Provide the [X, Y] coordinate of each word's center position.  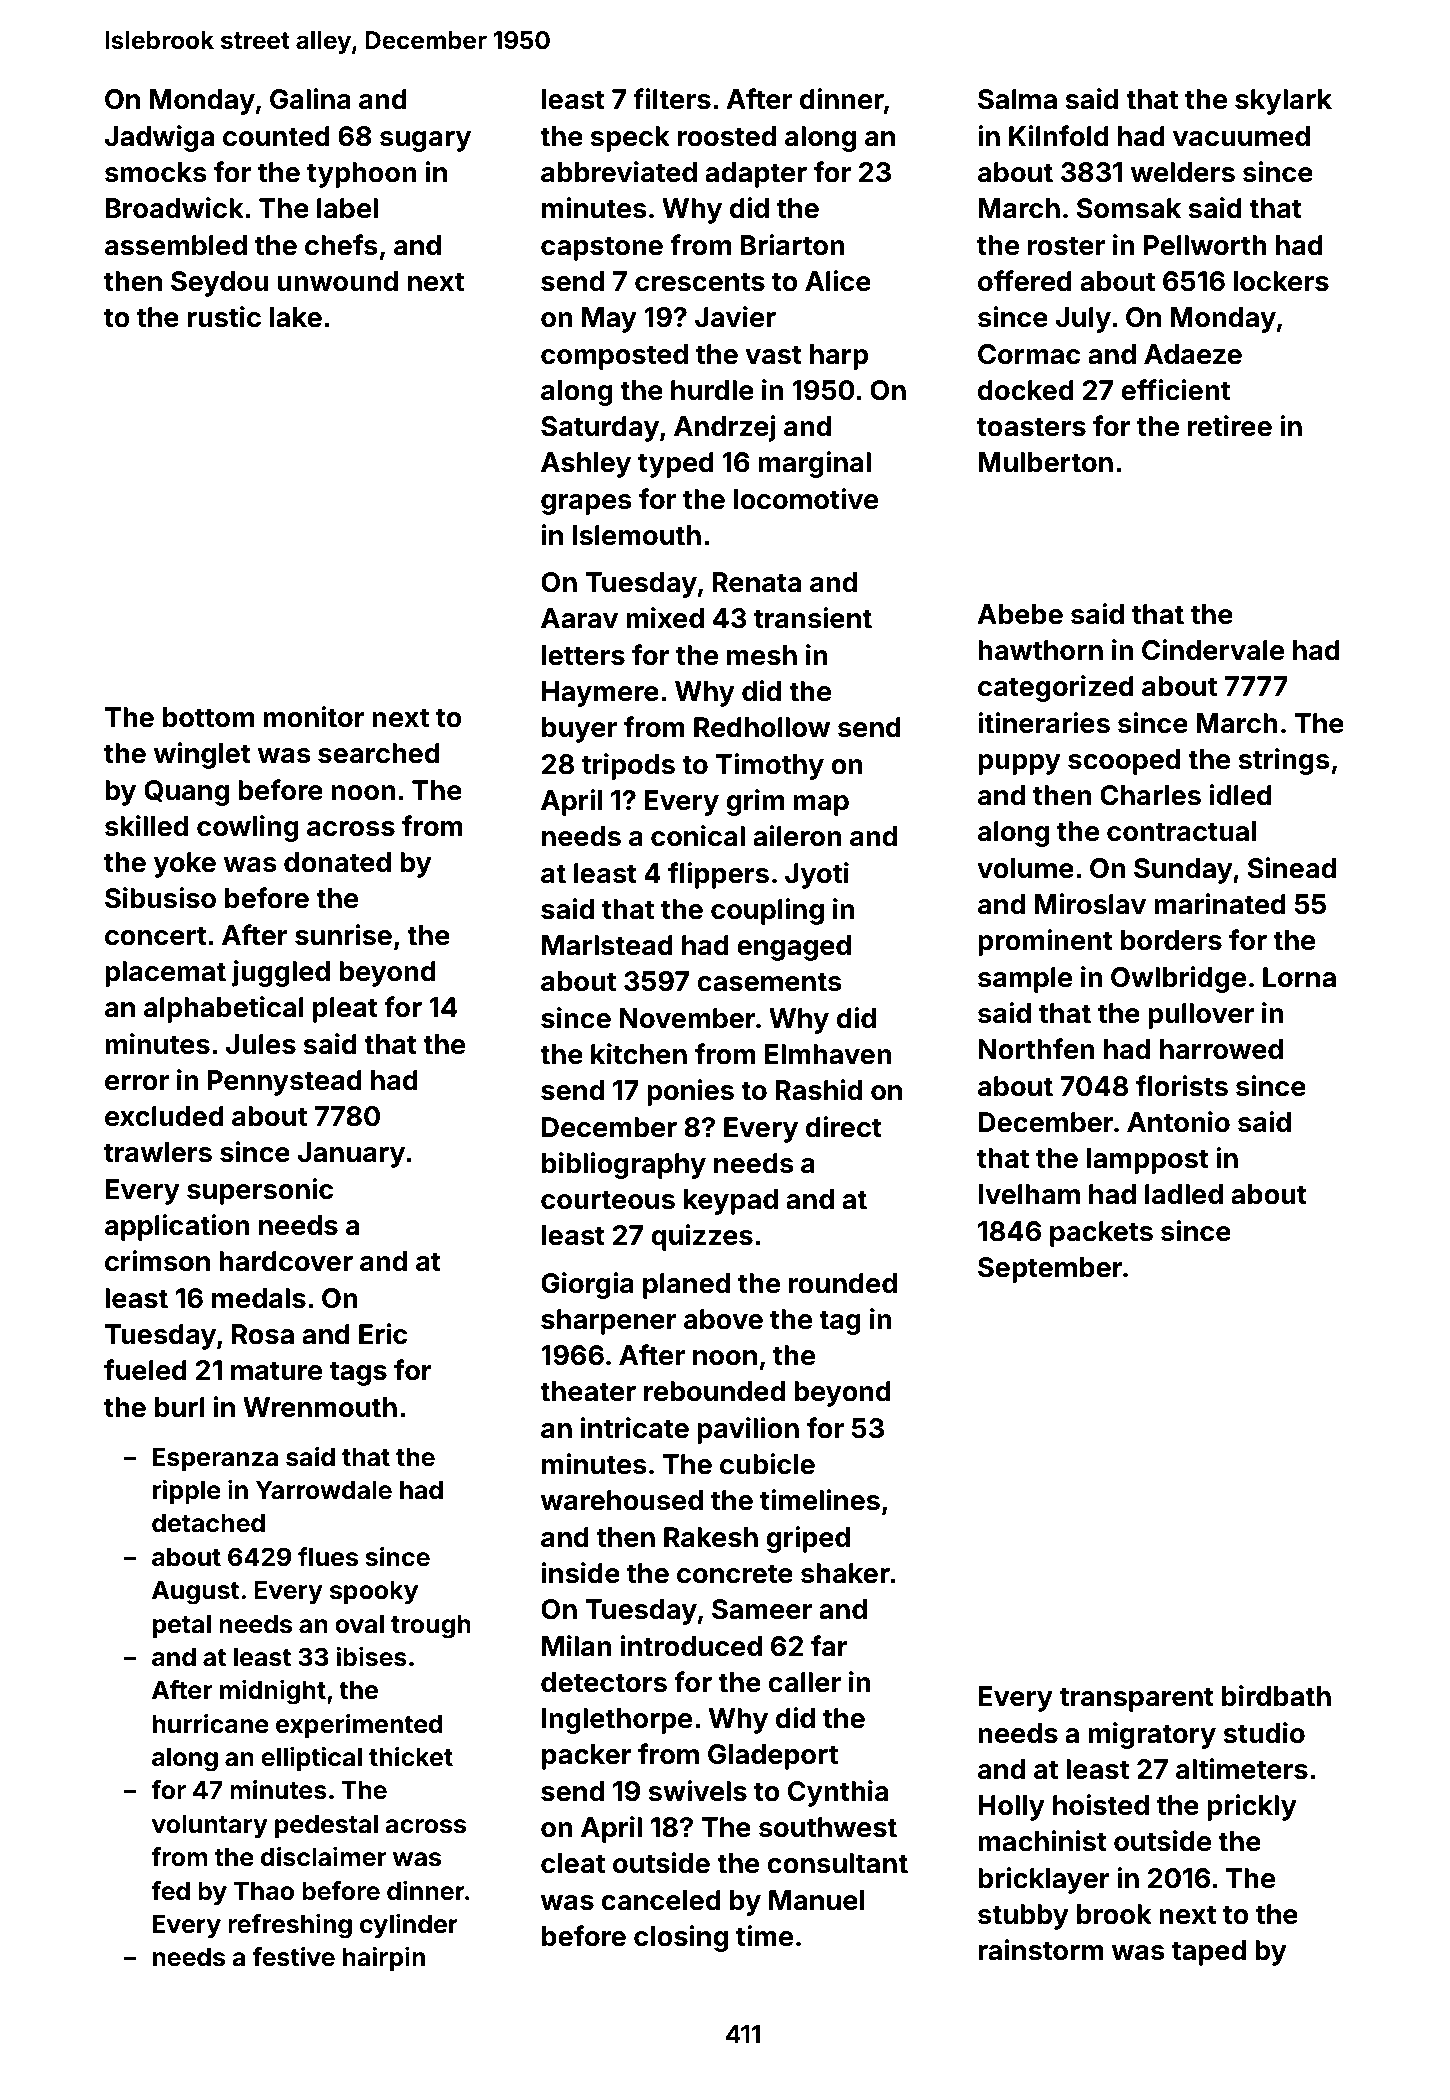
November [688, 1018]
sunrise [343, 935]
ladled [1184, 1194]
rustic [224, 317]
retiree [1230, 426]
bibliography [624, 1165]
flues [328, 1557]
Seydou [220, 284]
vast [773, 355]
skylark [1283, 102]
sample [1025, 980]
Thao [264, 1891]
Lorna [1299, 977]
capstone [602, 248]
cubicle [767, 1464]
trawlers [158, 1152]
